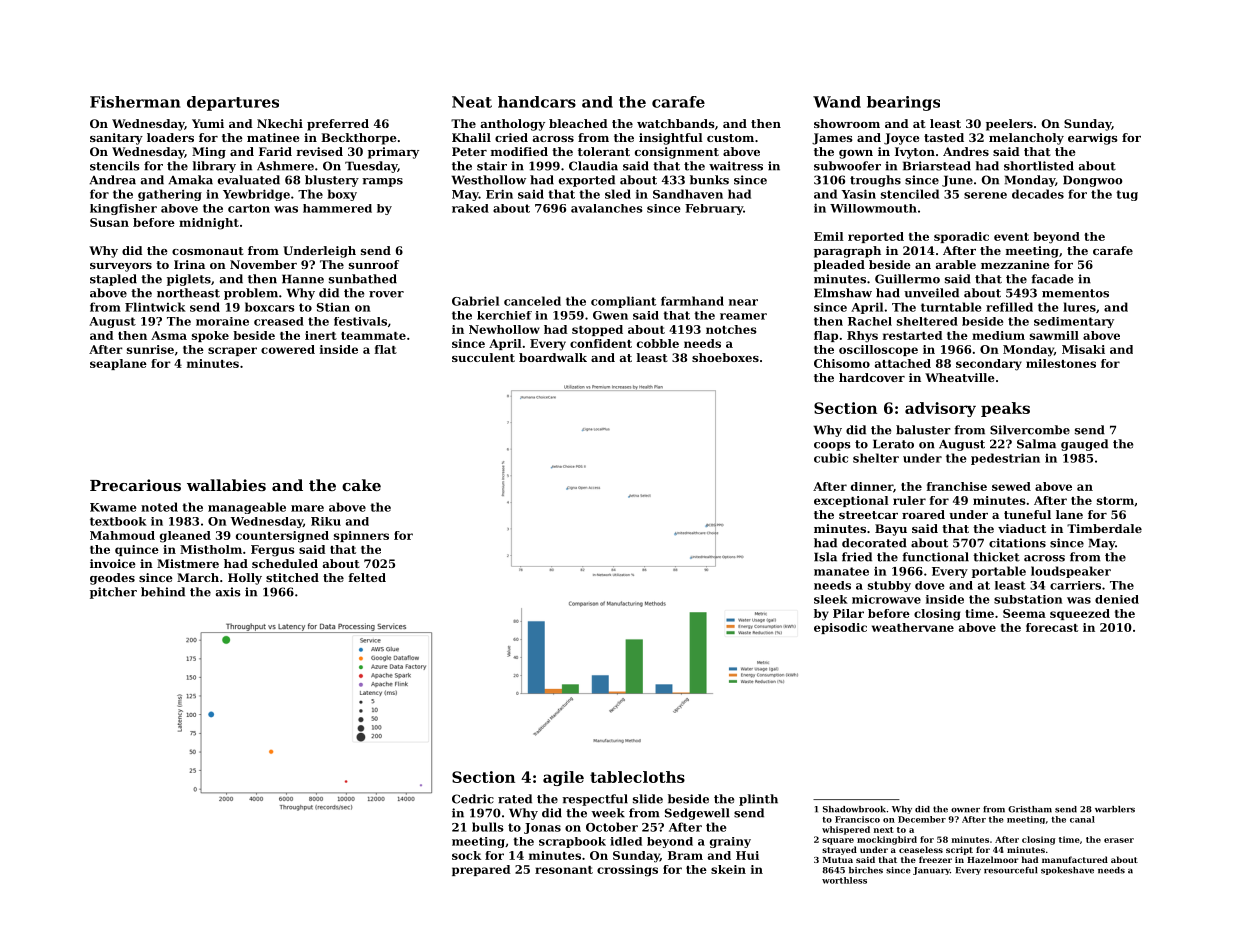  Describe the element at coordinates (831, 599) in the screenshot. I see `sleek` at that location.
